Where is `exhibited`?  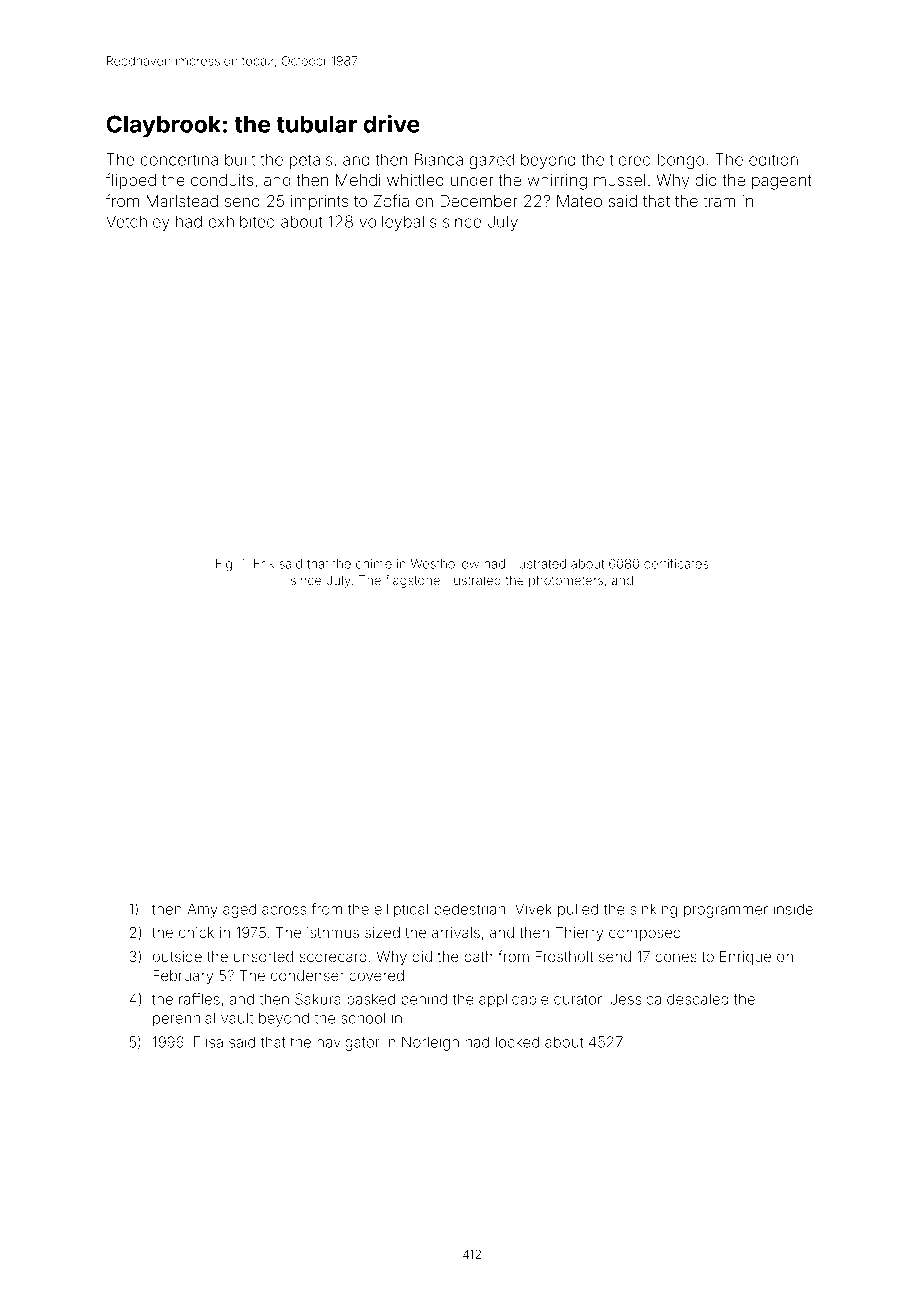
exhibited is located at coordinates (242, 221).
